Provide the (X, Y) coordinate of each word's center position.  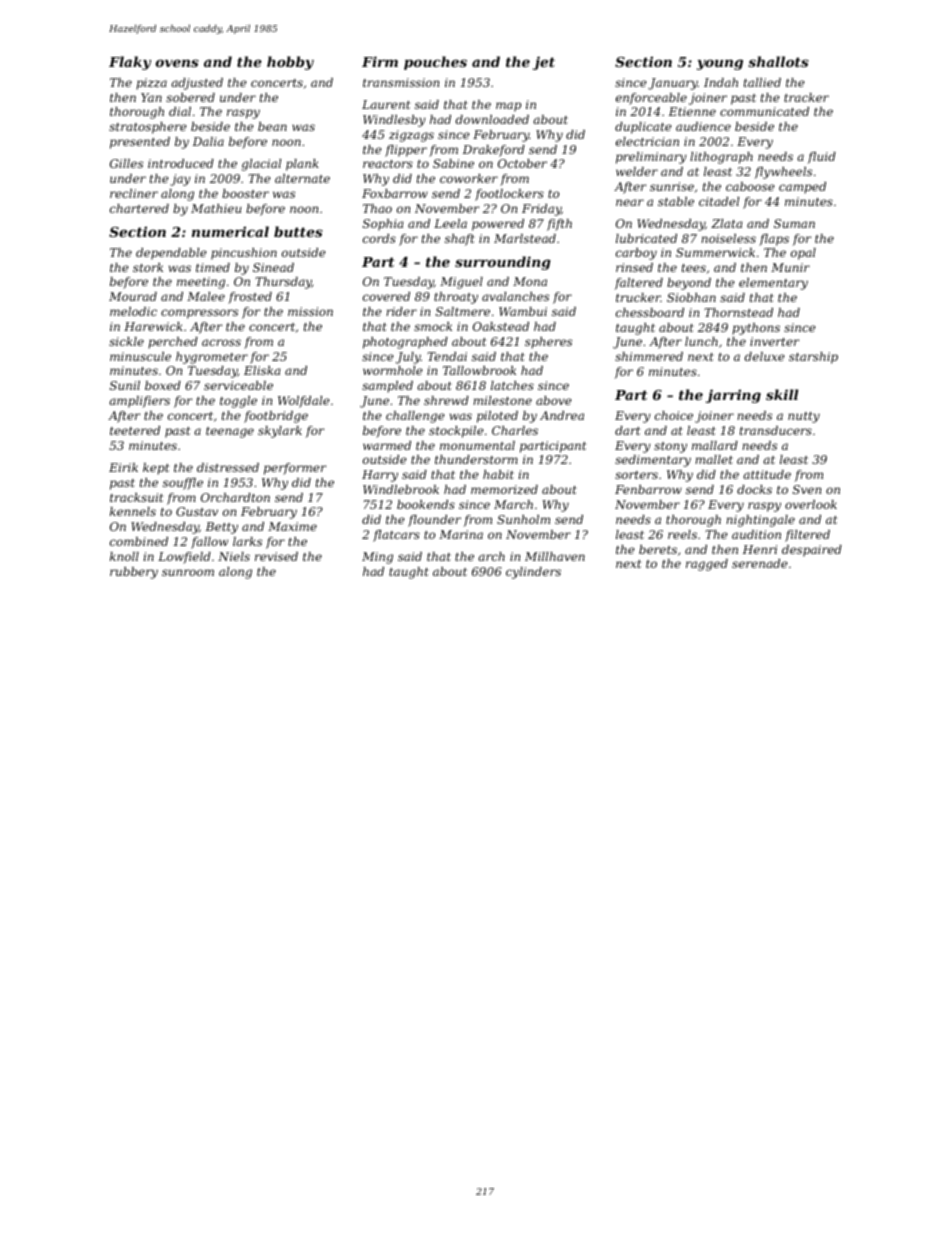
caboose (750, 186)
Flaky (130, 63)
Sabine (453, 163)
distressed (228, 467)
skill (782, 394)
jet (544, 63)
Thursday (283, 283)
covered (386, 296)
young (720, 64)
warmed (387, 445)
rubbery (134, 573)
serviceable (238, 385)
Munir (790, 267)
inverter (774, 341)
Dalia (208, 141)
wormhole (393, 370)
